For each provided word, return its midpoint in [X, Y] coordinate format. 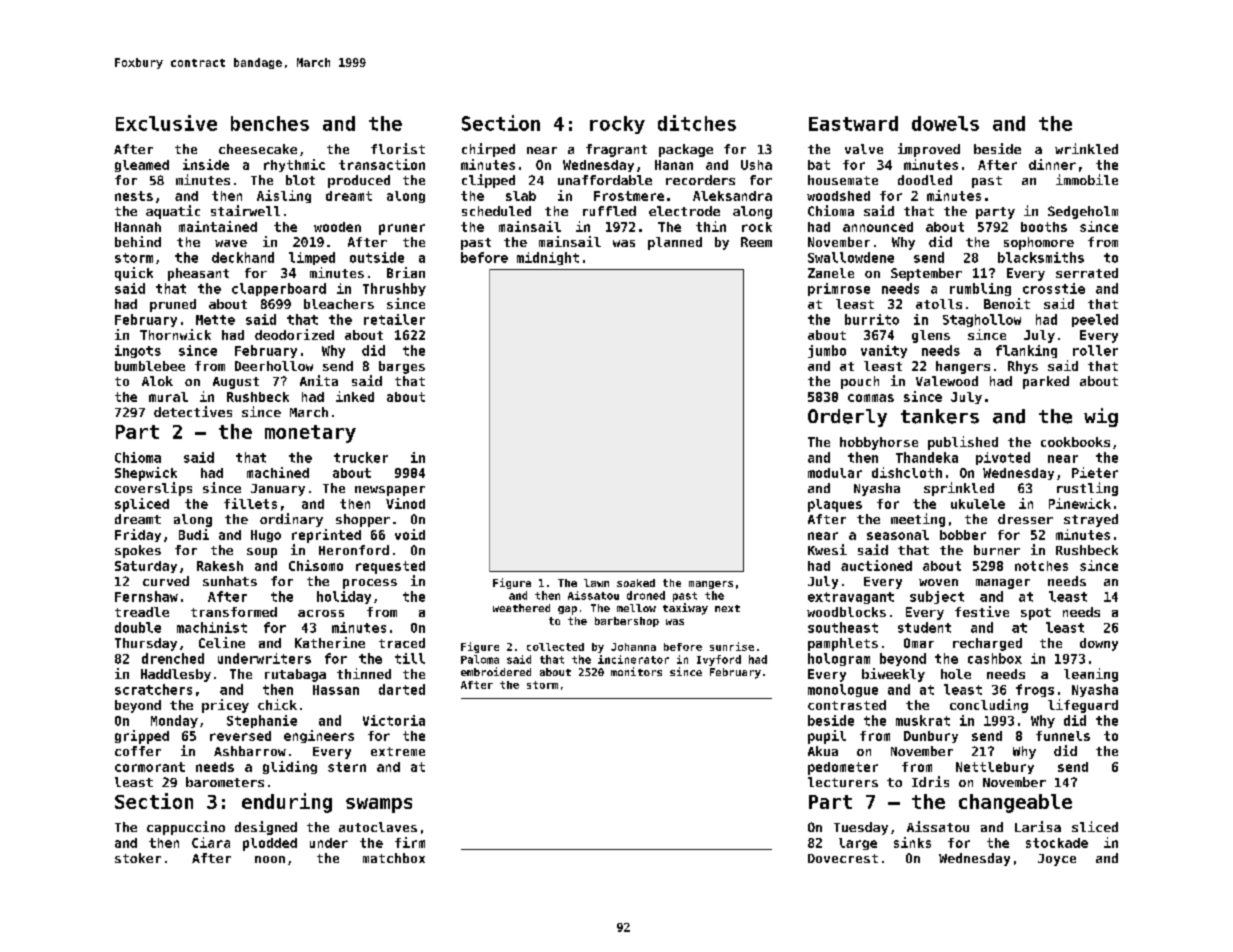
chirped [488, 150]
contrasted [847, 705]
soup [262, 553]
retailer [394, 319]
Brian [406, 272]
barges [402, 367]
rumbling [980, 289]
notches [1041, 566]
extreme [398, 751]
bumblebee [150, 366]
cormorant [150, 767]
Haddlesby [176, 675]
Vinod [405, 503]
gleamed [142, 166]
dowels [945, 123]
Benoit [1007, 303]
